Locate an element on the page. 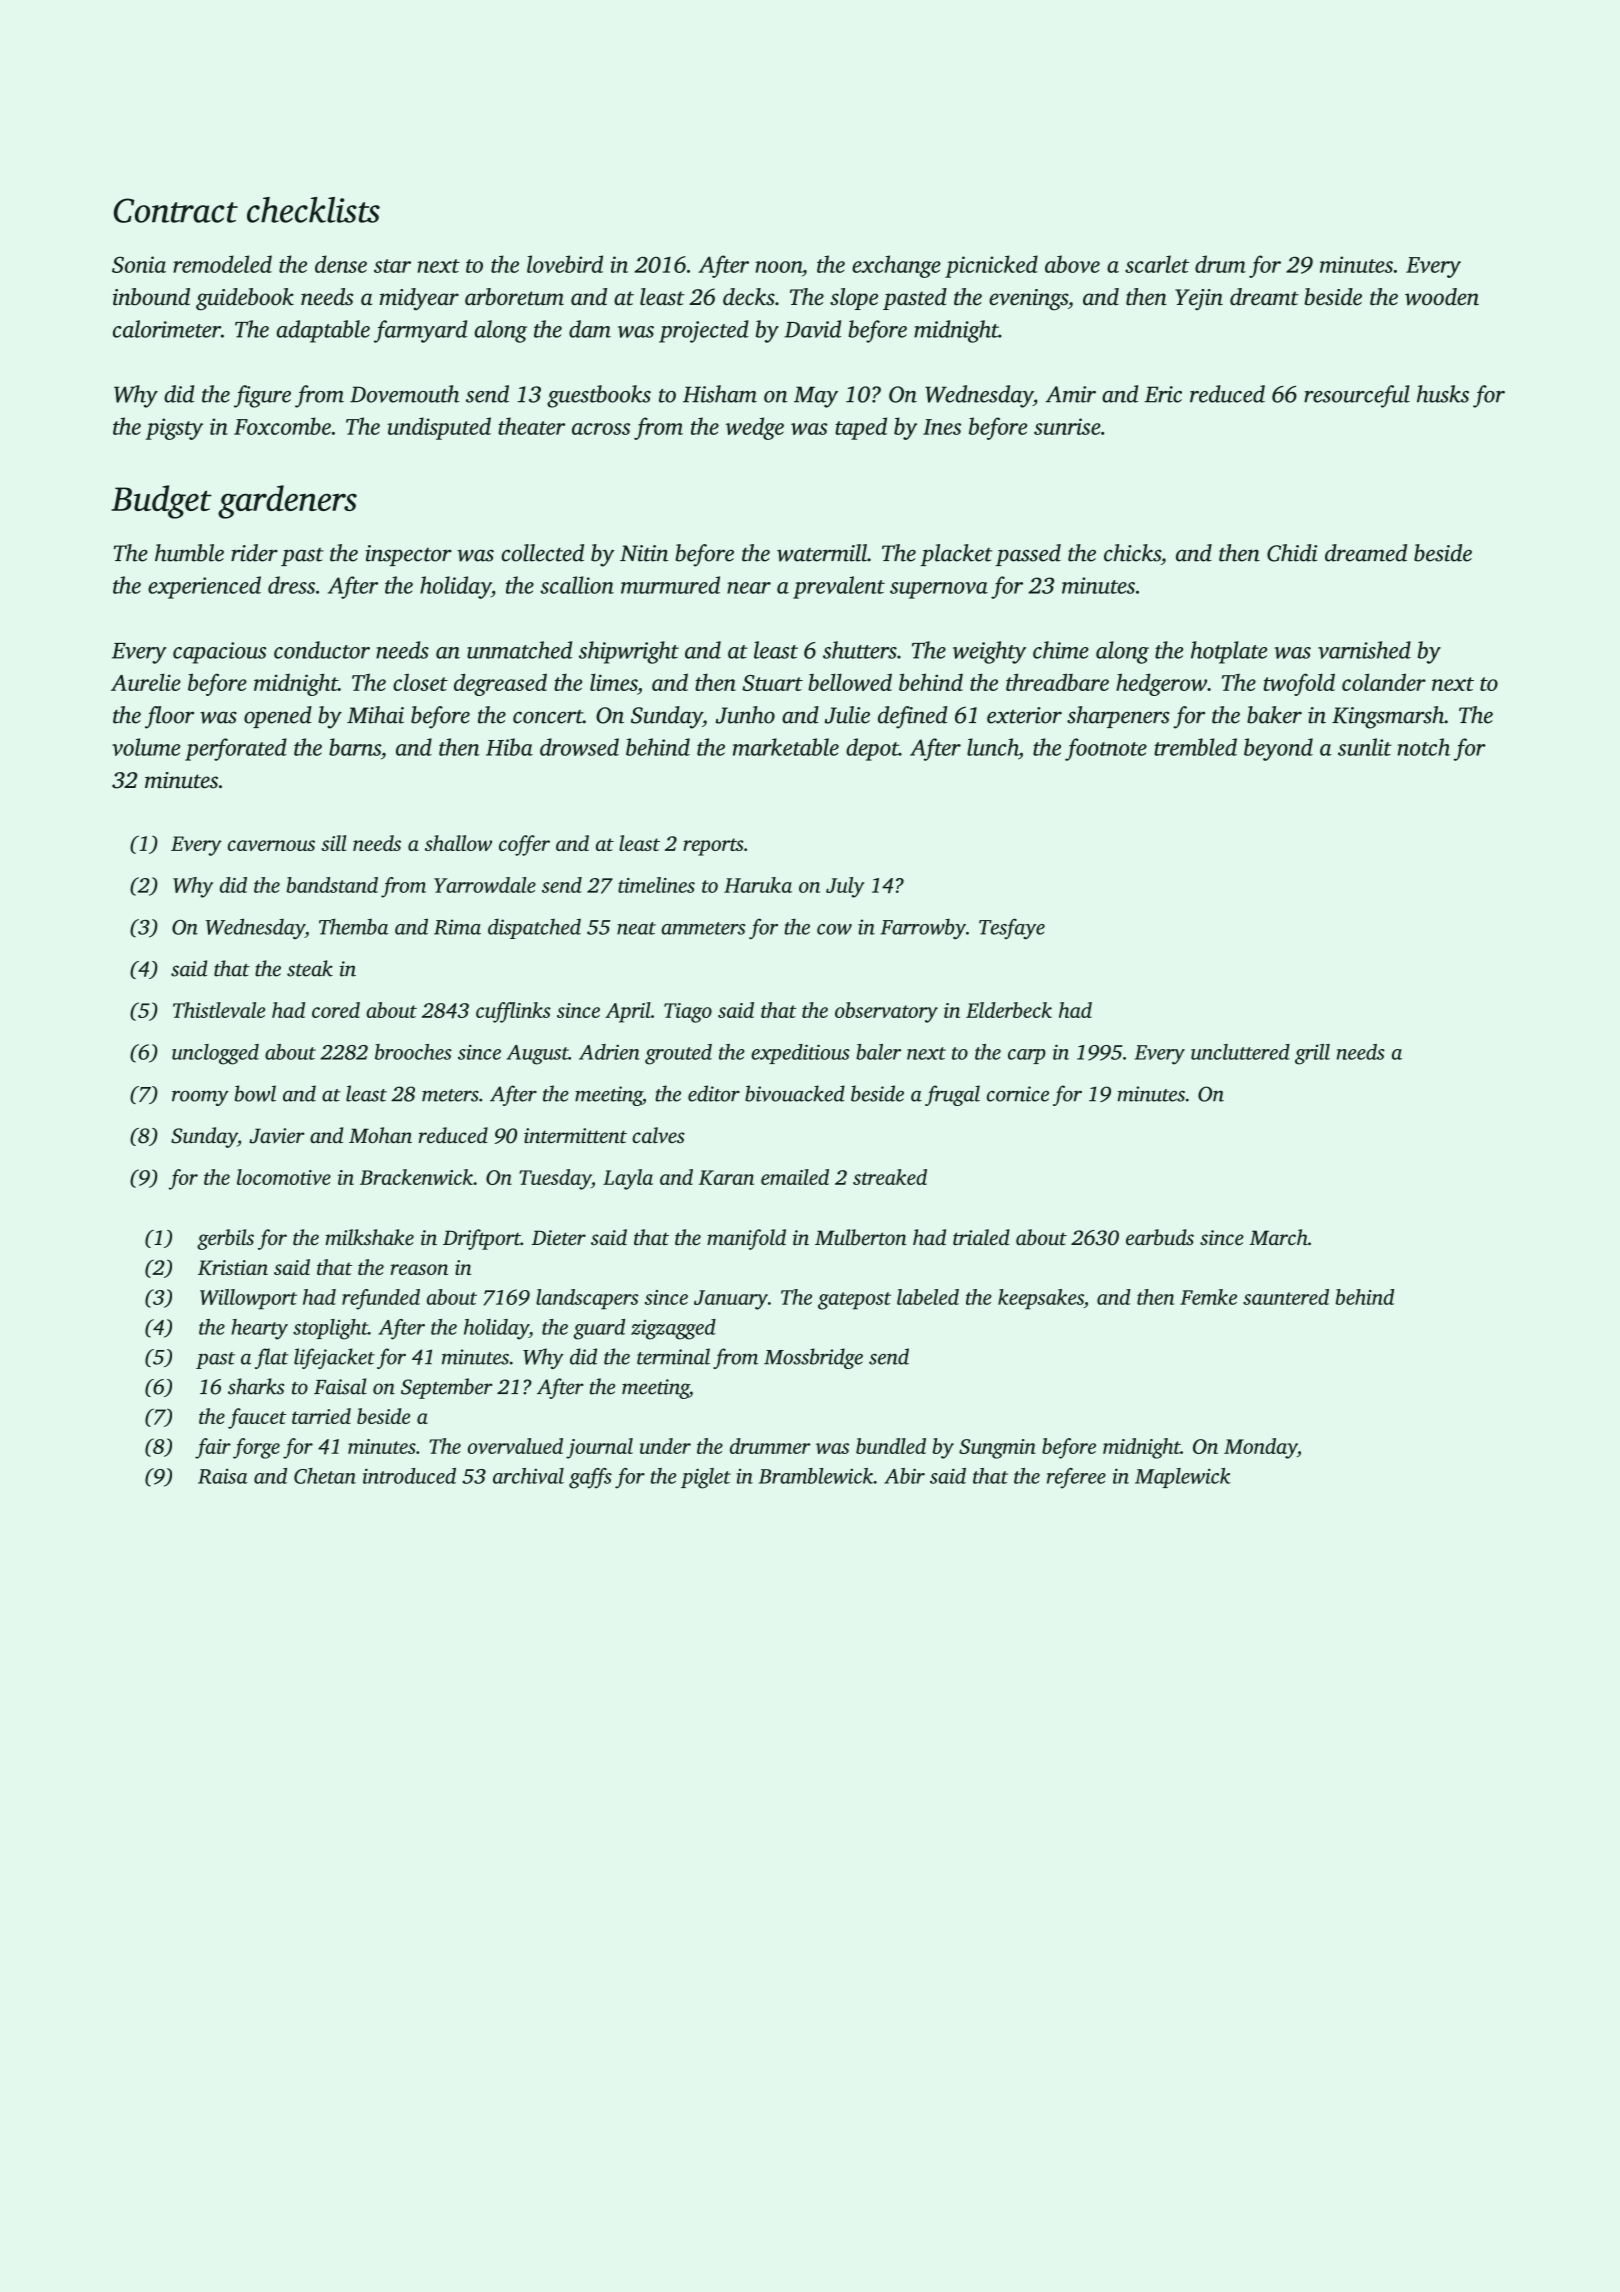 The image size is (1620, 2292). Raisa is located at coordinates (223, 1476).
